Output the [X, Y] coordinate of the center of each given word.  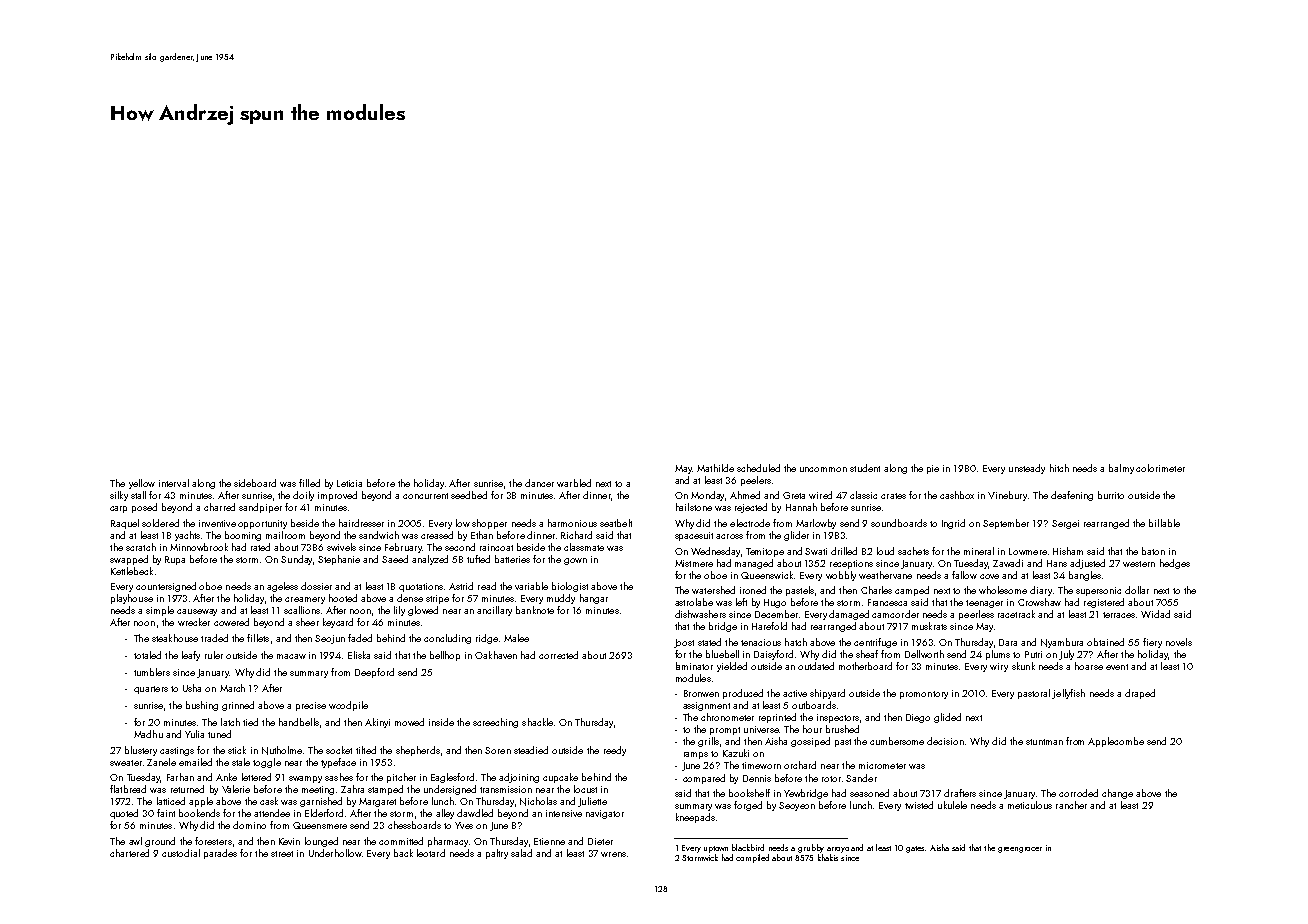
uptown [716, 849]
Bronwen [701, 693]
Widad [1155, 614]
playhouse [132, 599]
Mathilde [715, 468]
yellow [142, 484]
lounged [321, 842]
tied [250, 722]
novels [1179, 642]
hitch [1059, 468]
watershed [713, 590]
